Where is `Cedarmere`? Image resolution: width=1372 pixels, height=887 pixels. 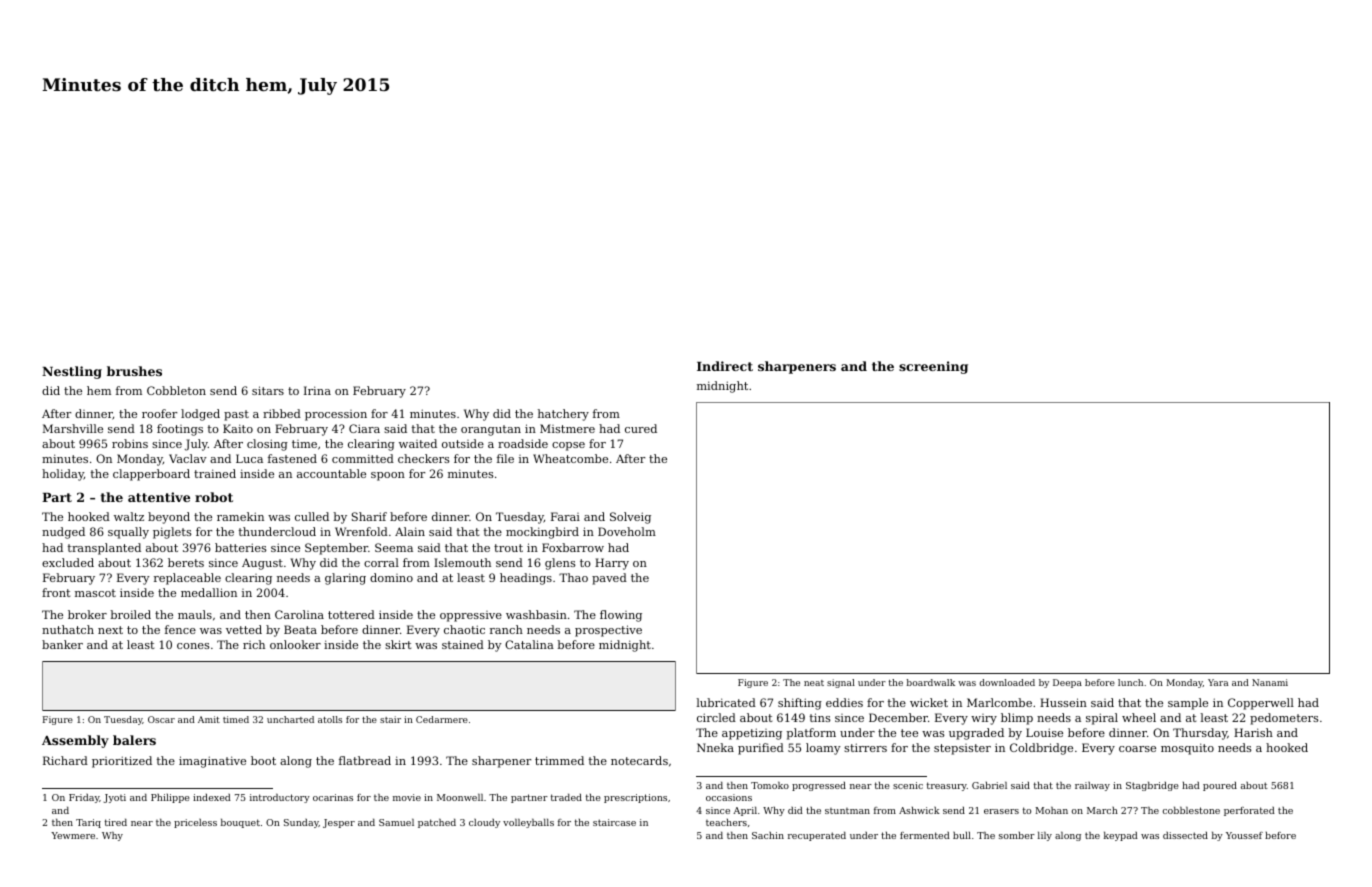
Cedarmere is located at coordinates (442, 719).
